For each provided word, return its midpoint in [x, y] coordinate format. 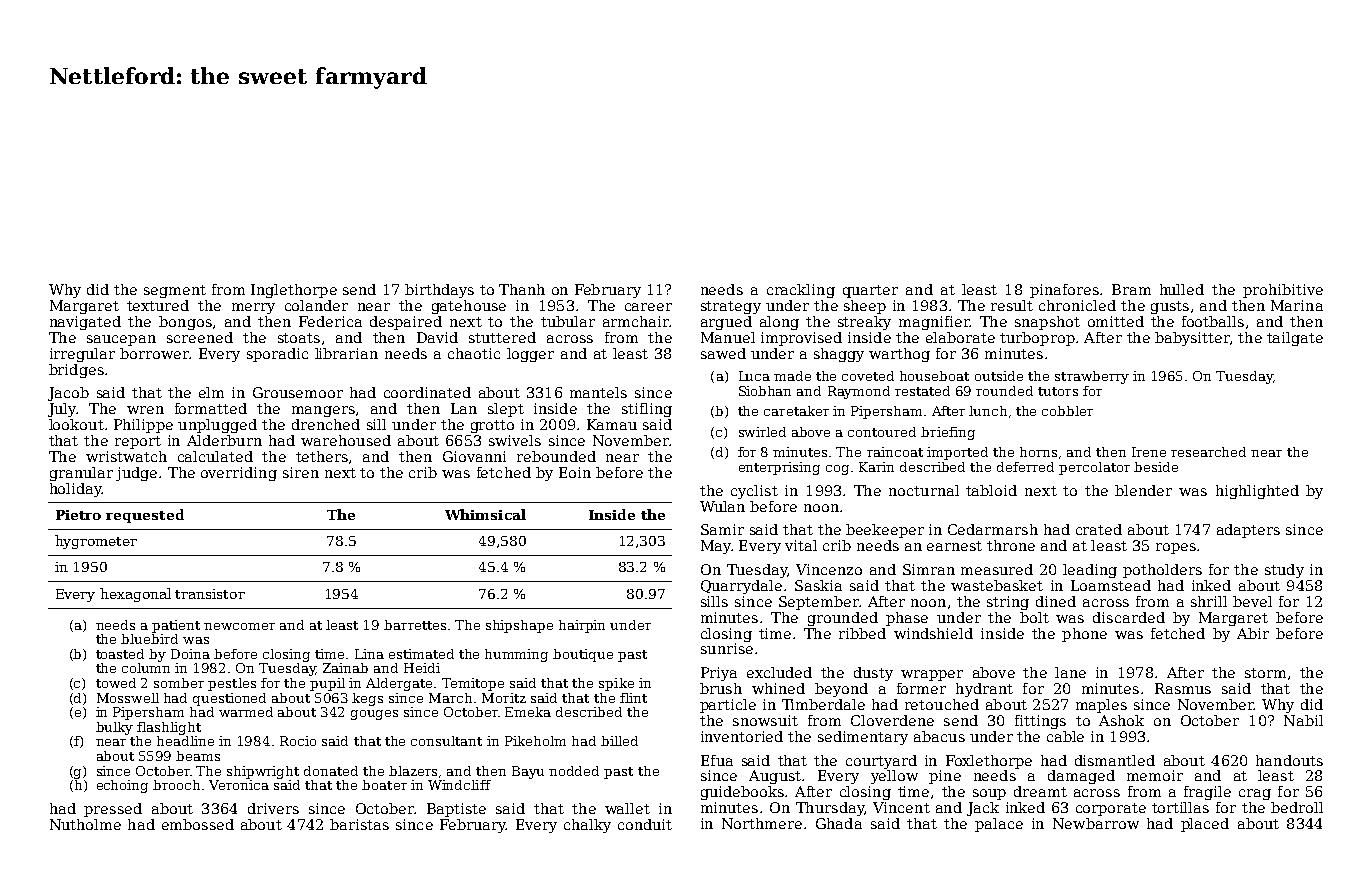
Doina [190, 654]
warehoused [346, 440]
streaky [864, 323]
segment [175, 291]
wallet [627, 808]
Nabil [1303, 720]
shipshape [519, 626]
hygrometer [96, 542]
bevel [1252, 601]
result [1012, 305]
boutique [583, 655]
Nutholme [85, 824]
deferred [1025, 467]
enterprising [779, 468]
